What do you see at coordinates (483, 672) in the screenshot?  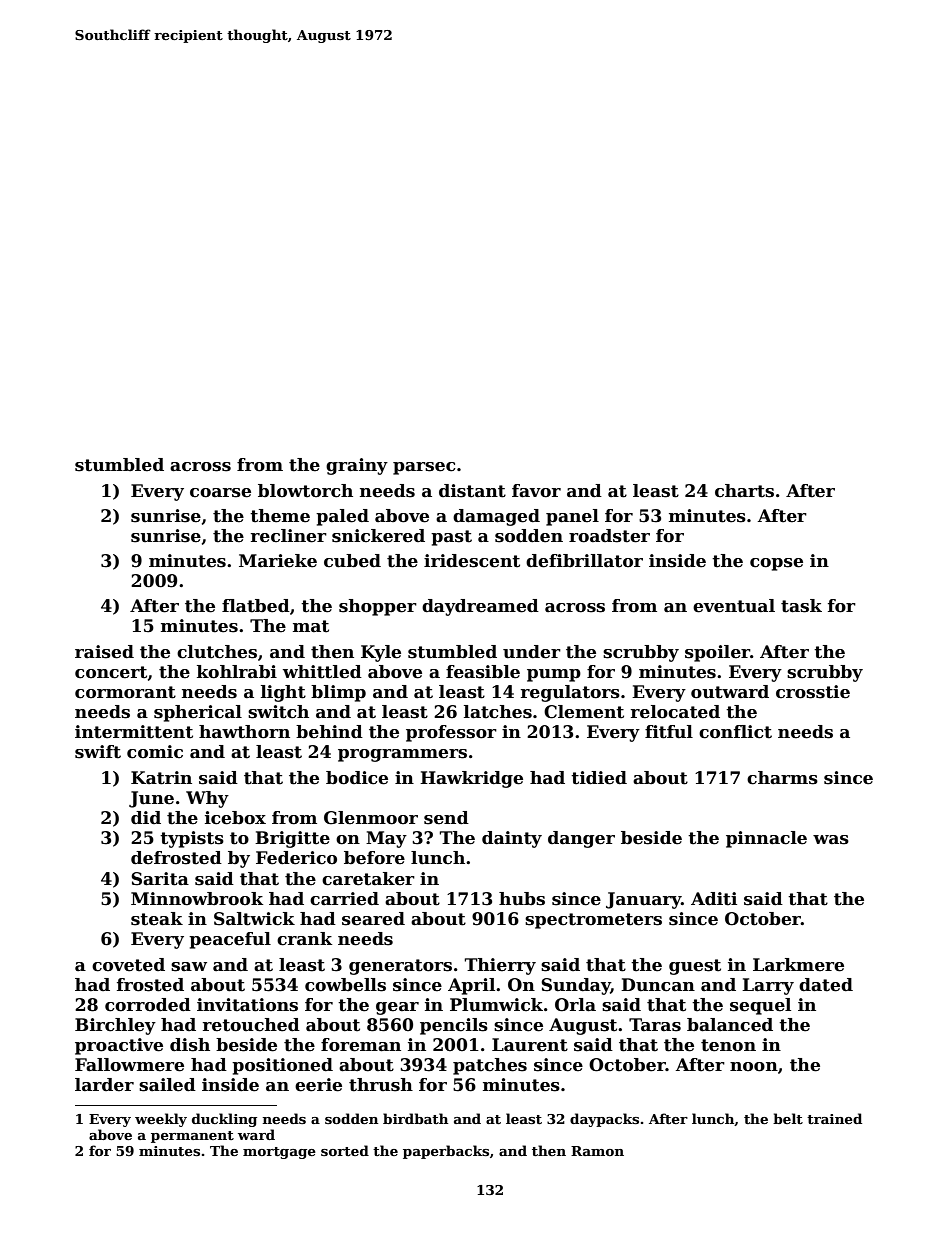 I see `feasible` at bounding box center [483, 672].
